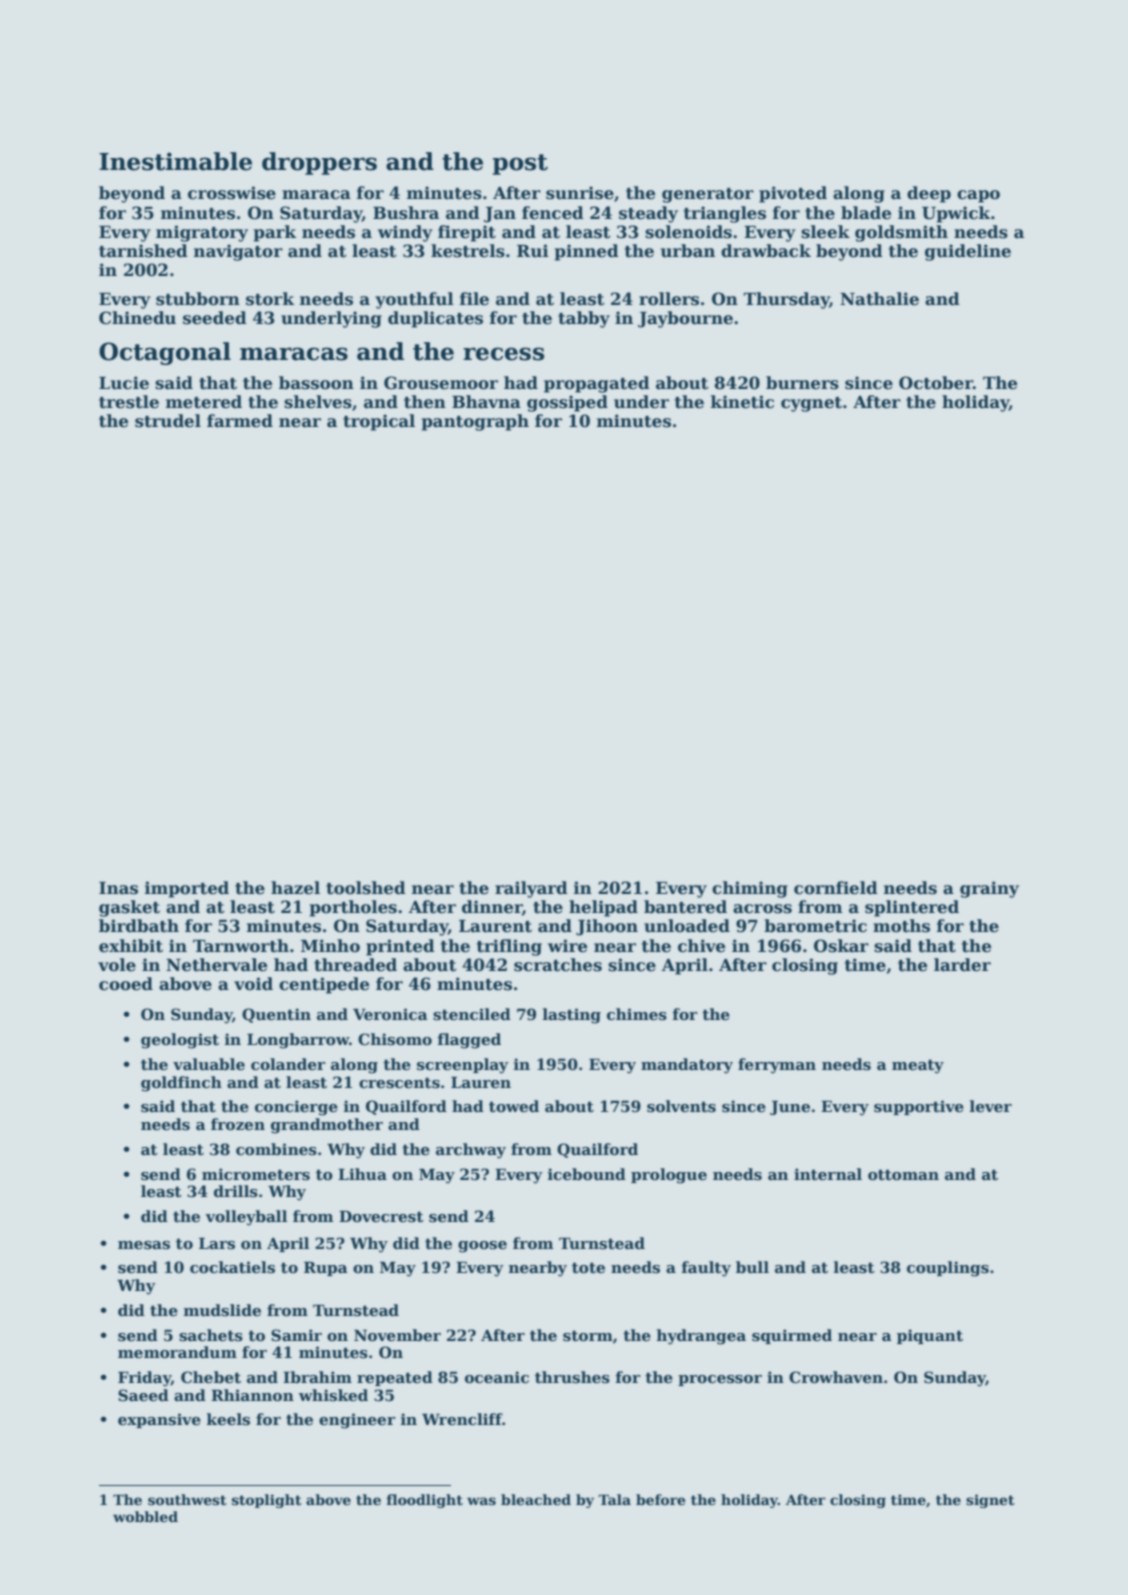 Image resolution: width=1128 pixels, height=1595 pixels. What do you see at coordinates (836, 1377) in the screenshot?
I see `Crowhaven` at bounding box center [836, 1377].
